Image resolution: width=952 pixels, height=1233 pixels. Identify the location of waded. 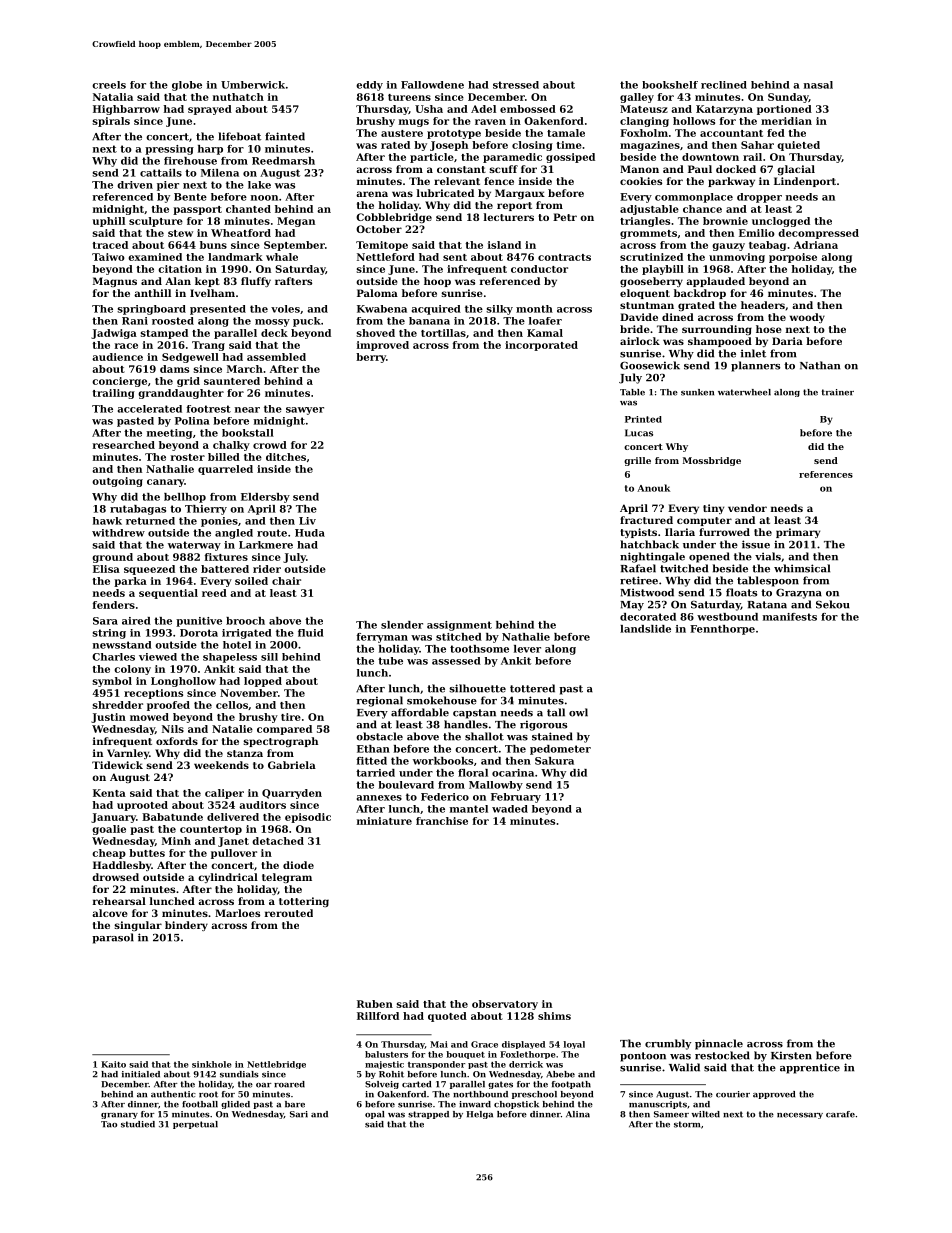
(510, 809).
